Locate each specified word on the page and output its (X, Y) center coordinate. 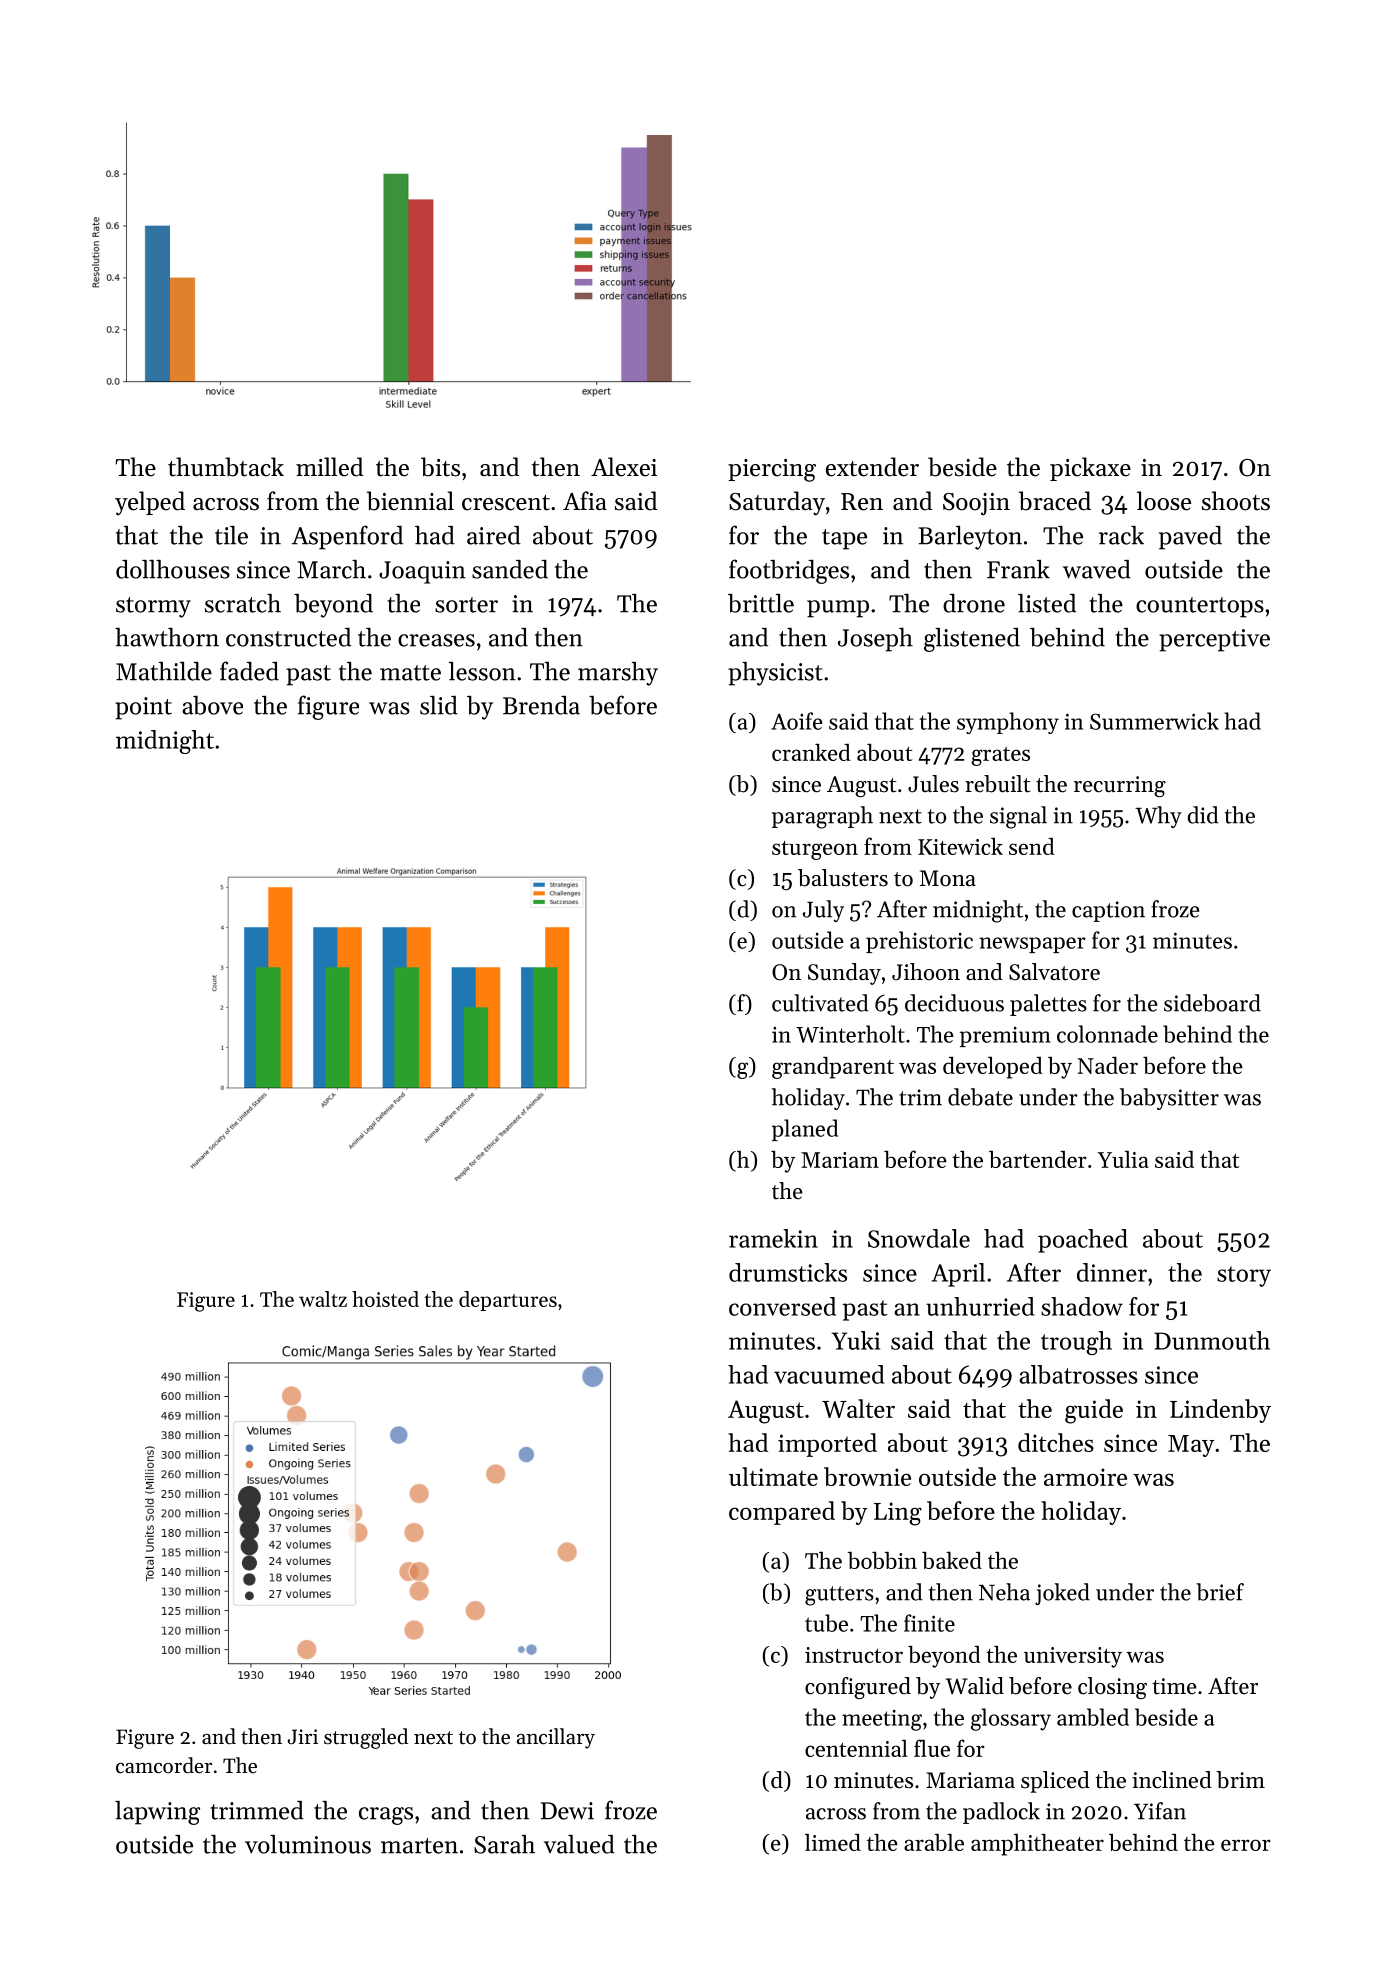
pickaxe (1090, 469)
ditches (1056, 1442)
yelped (150, 503)
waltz (323, 1299)
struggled (366, 1738)
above (212, 705)
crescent (506, 503)
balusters (843, 878)
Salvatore (1054, 972)
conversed (782, 1306)
